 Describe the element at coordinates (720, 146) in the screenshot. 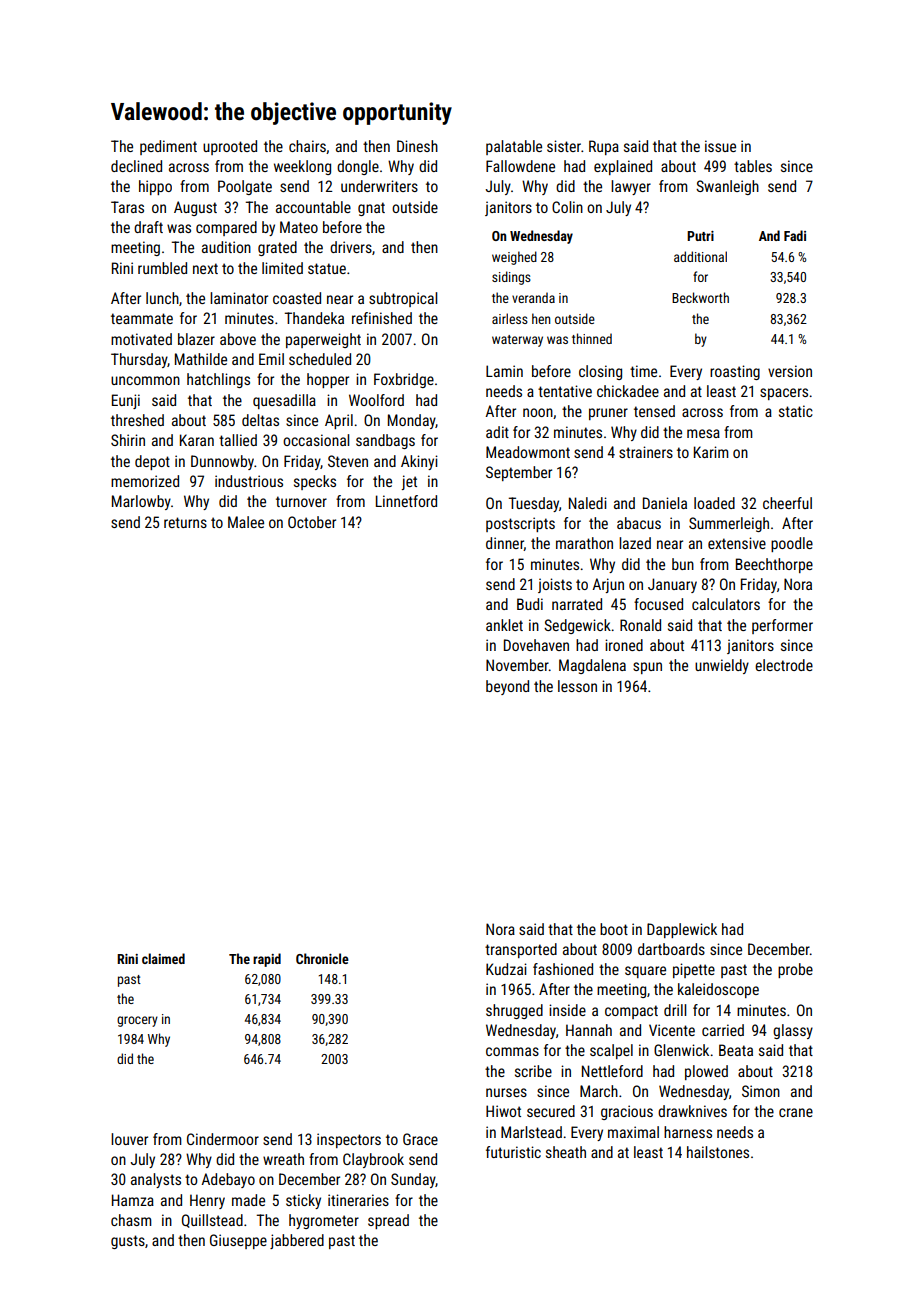

I see `issue` at that location.
